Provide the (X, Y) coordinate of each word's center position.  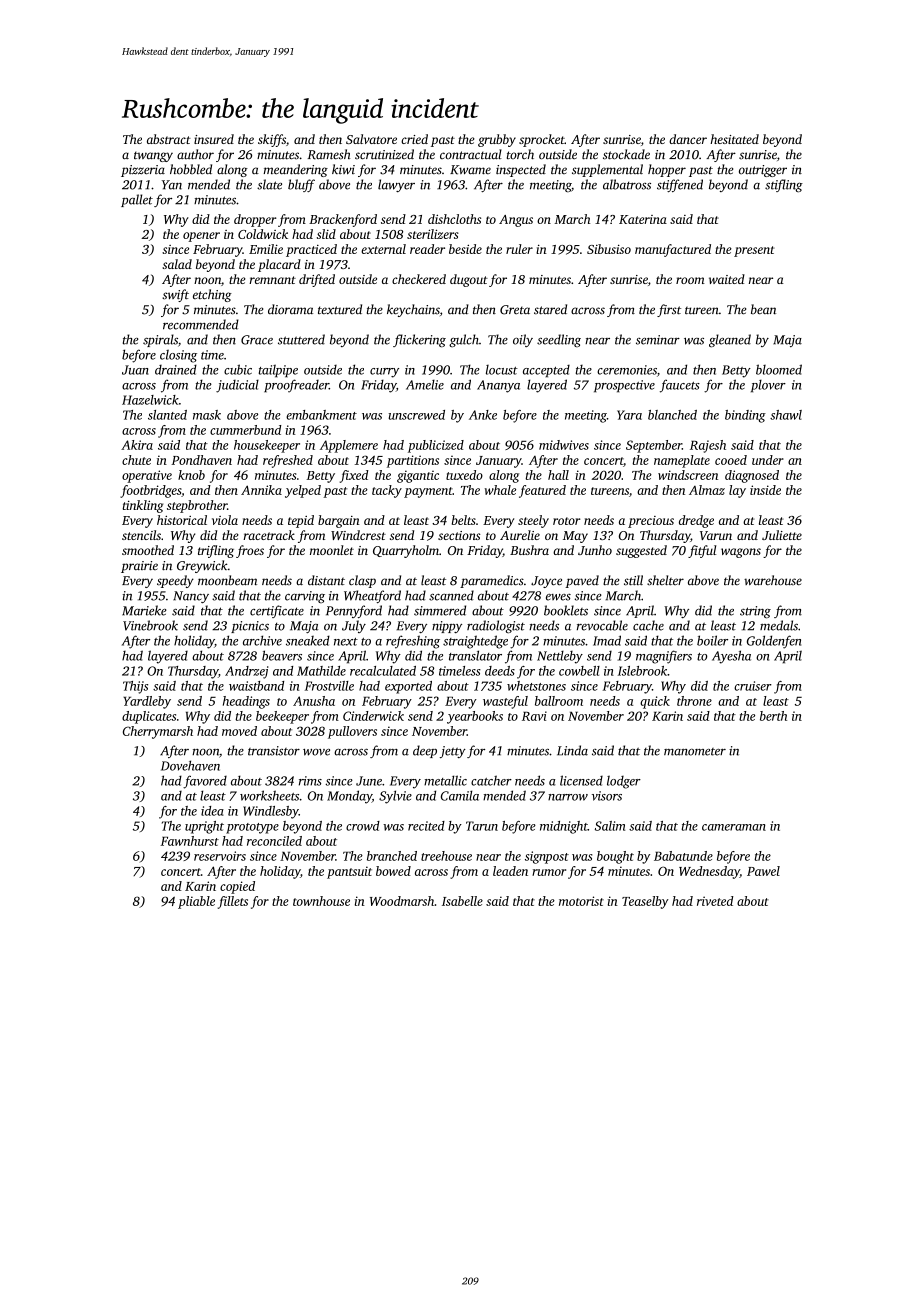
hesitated (734, 139)
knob (191, 475)
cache (648, 625)
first (669, 310)
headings (246, 702)
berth (773, 716)
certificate (277, 611)
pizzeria (143, 171)
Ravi (534, 716)
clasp (362, 581)
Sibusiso (609, 249)
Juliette (782, 535)
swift (175, 295)
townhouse (321, 901)
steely (533, 521)
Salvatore (371, 139)
